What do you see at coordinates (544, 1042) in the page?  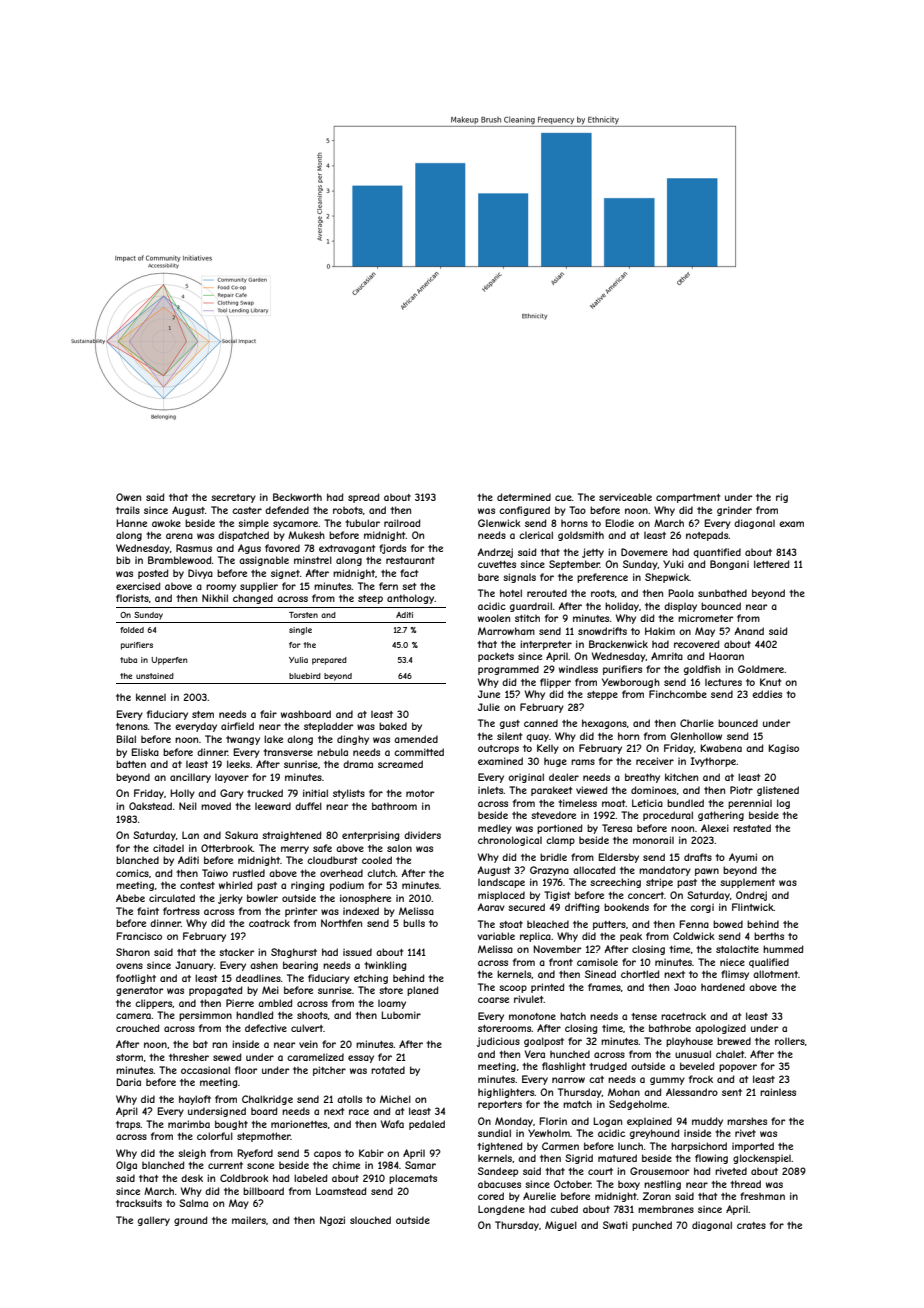 I see `goalpost` at bounding box center [544, 1042].
